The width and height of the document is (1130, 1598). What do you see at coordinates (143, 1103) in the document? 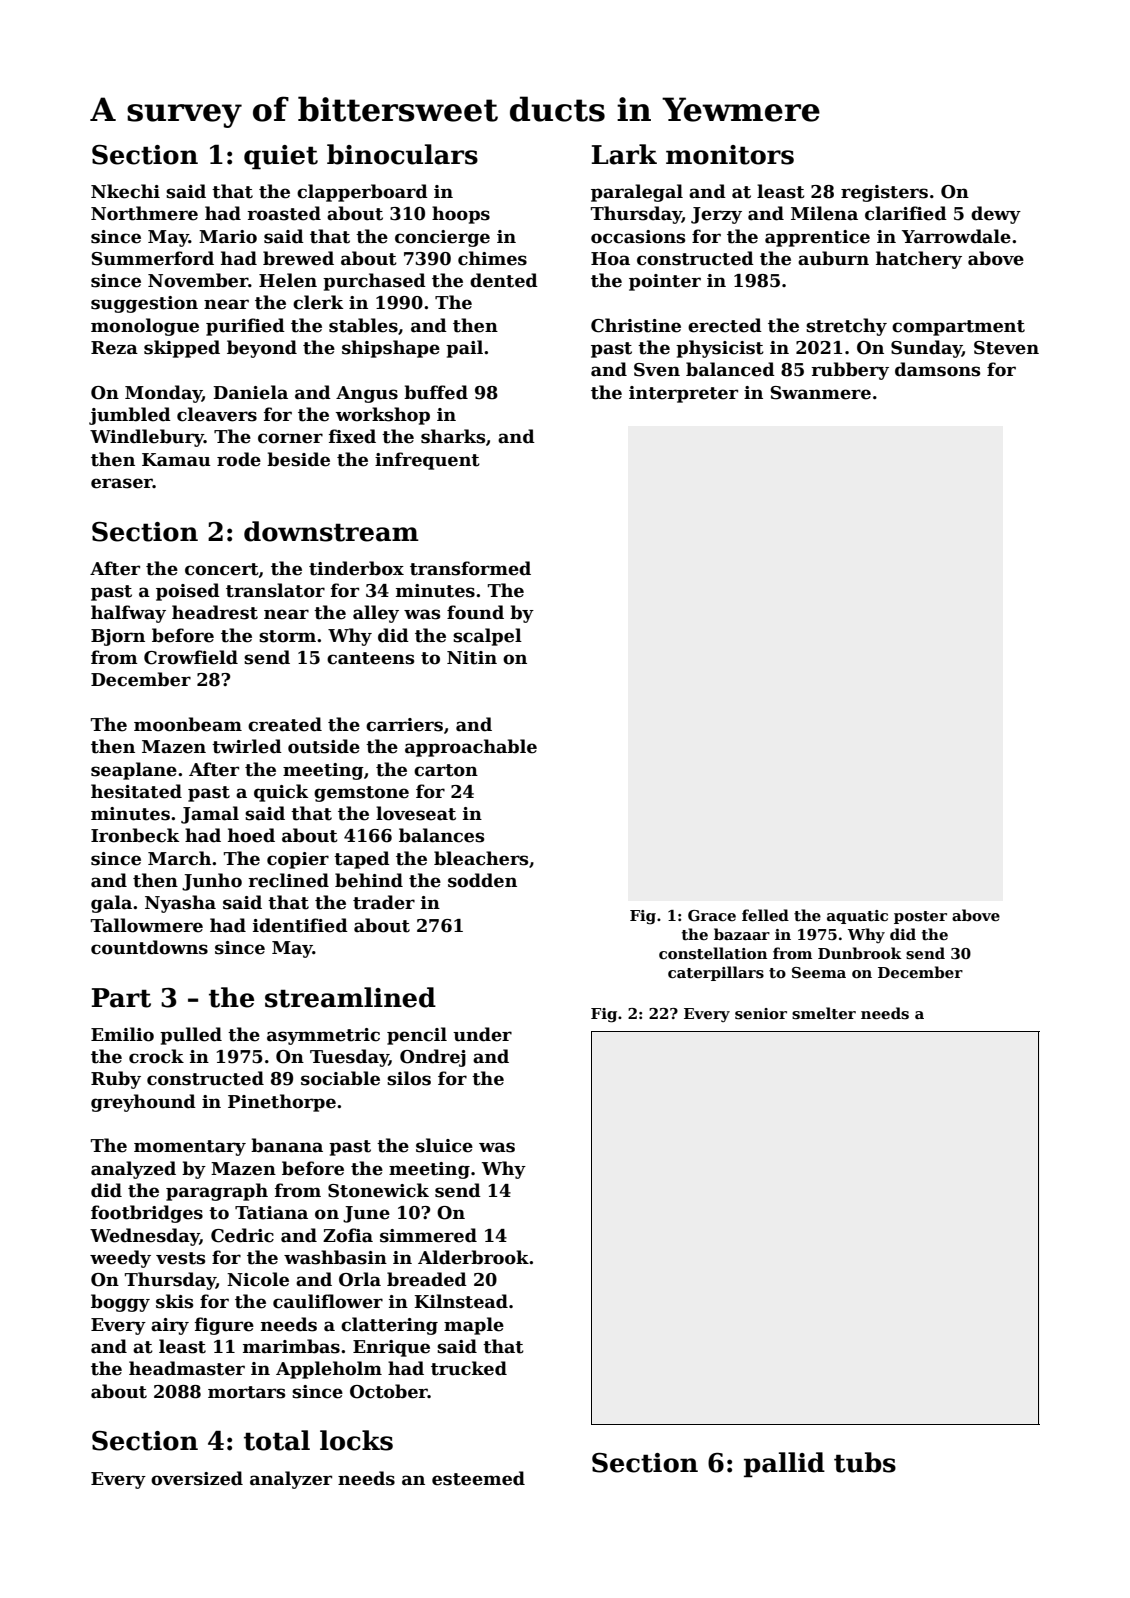
I see `greyhound` at bounding box center [143, 1103].
